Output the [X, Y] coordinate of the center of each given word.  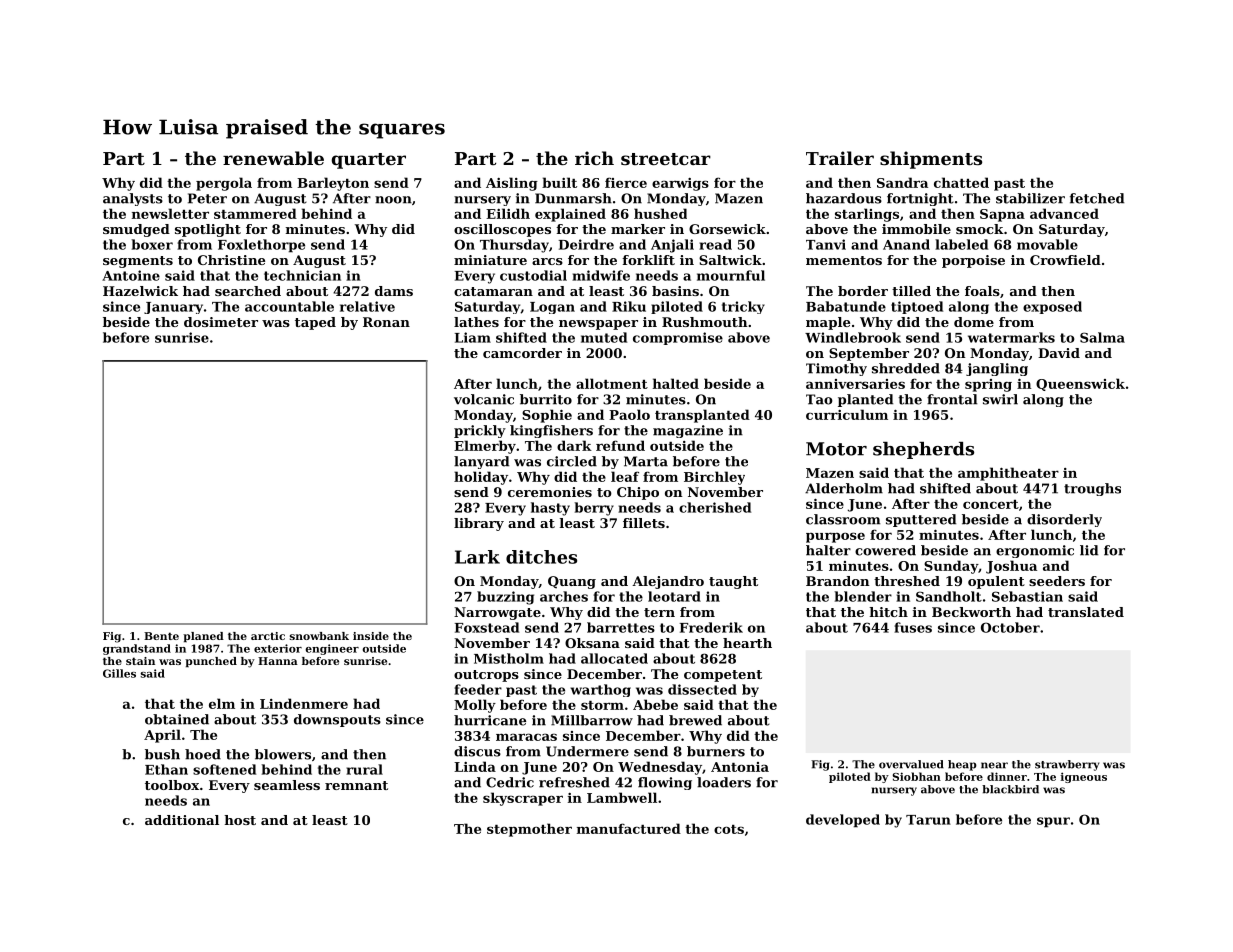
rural [364, 769]
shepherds [923, 450]
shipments [931, 160]
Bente [161, 636]
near [994, 765]
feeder [478, 689]
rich [594, 158]
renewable [273, 158]
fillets [644, 523]
